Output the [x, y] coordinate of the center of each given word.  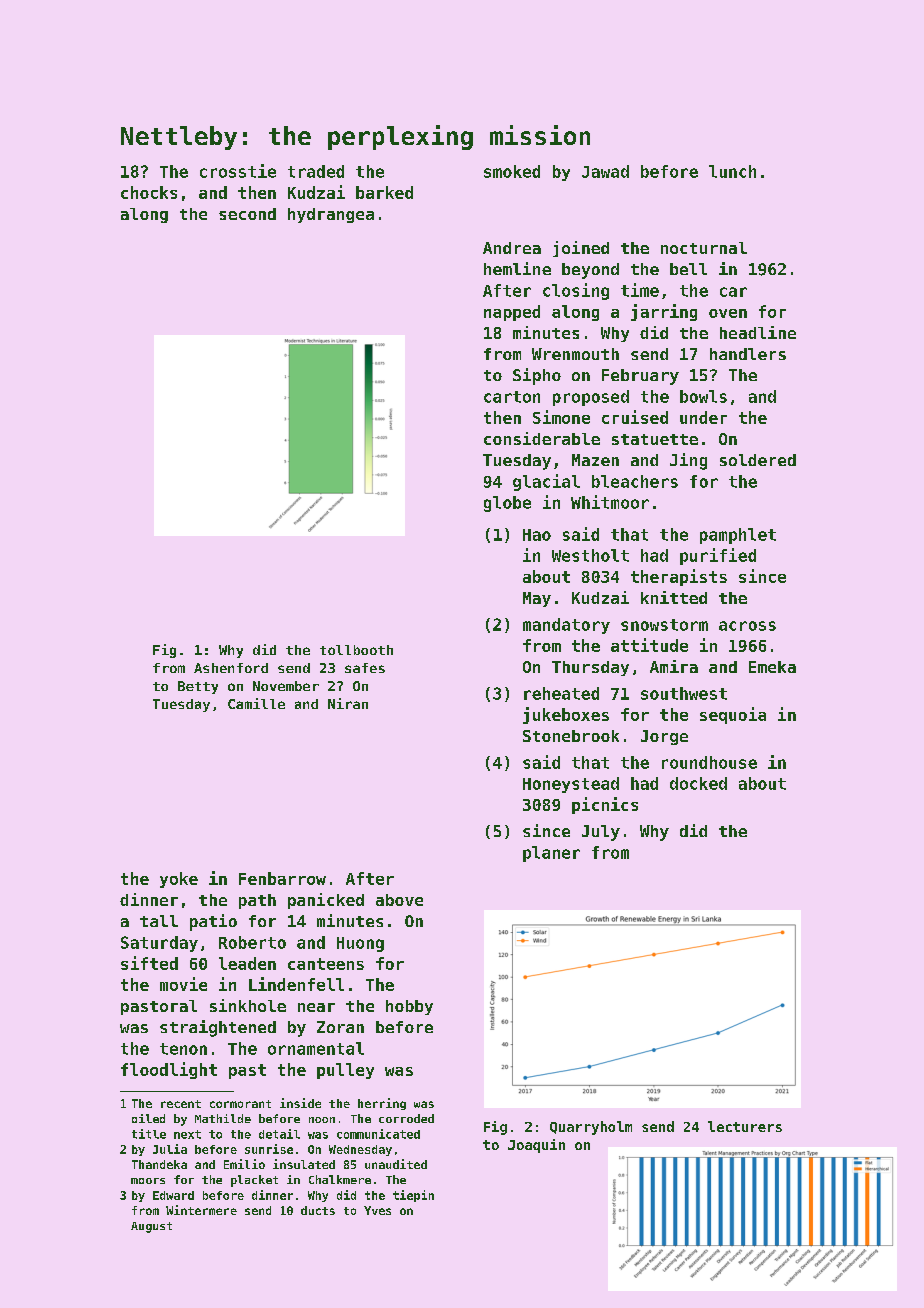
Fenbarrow [282, 878]
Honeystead [571, 785]
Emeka [772, 667]
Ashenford [231, 668]
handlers [748, 354]
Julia [170, 1149]
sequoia [733, 715]
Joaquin [536, 1146]
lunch [732, 171]
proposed [591, 398]
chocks [149, 192]
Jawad [605, 171]
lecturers [745, 1126]
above [399, 900]
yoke [179, 880]
